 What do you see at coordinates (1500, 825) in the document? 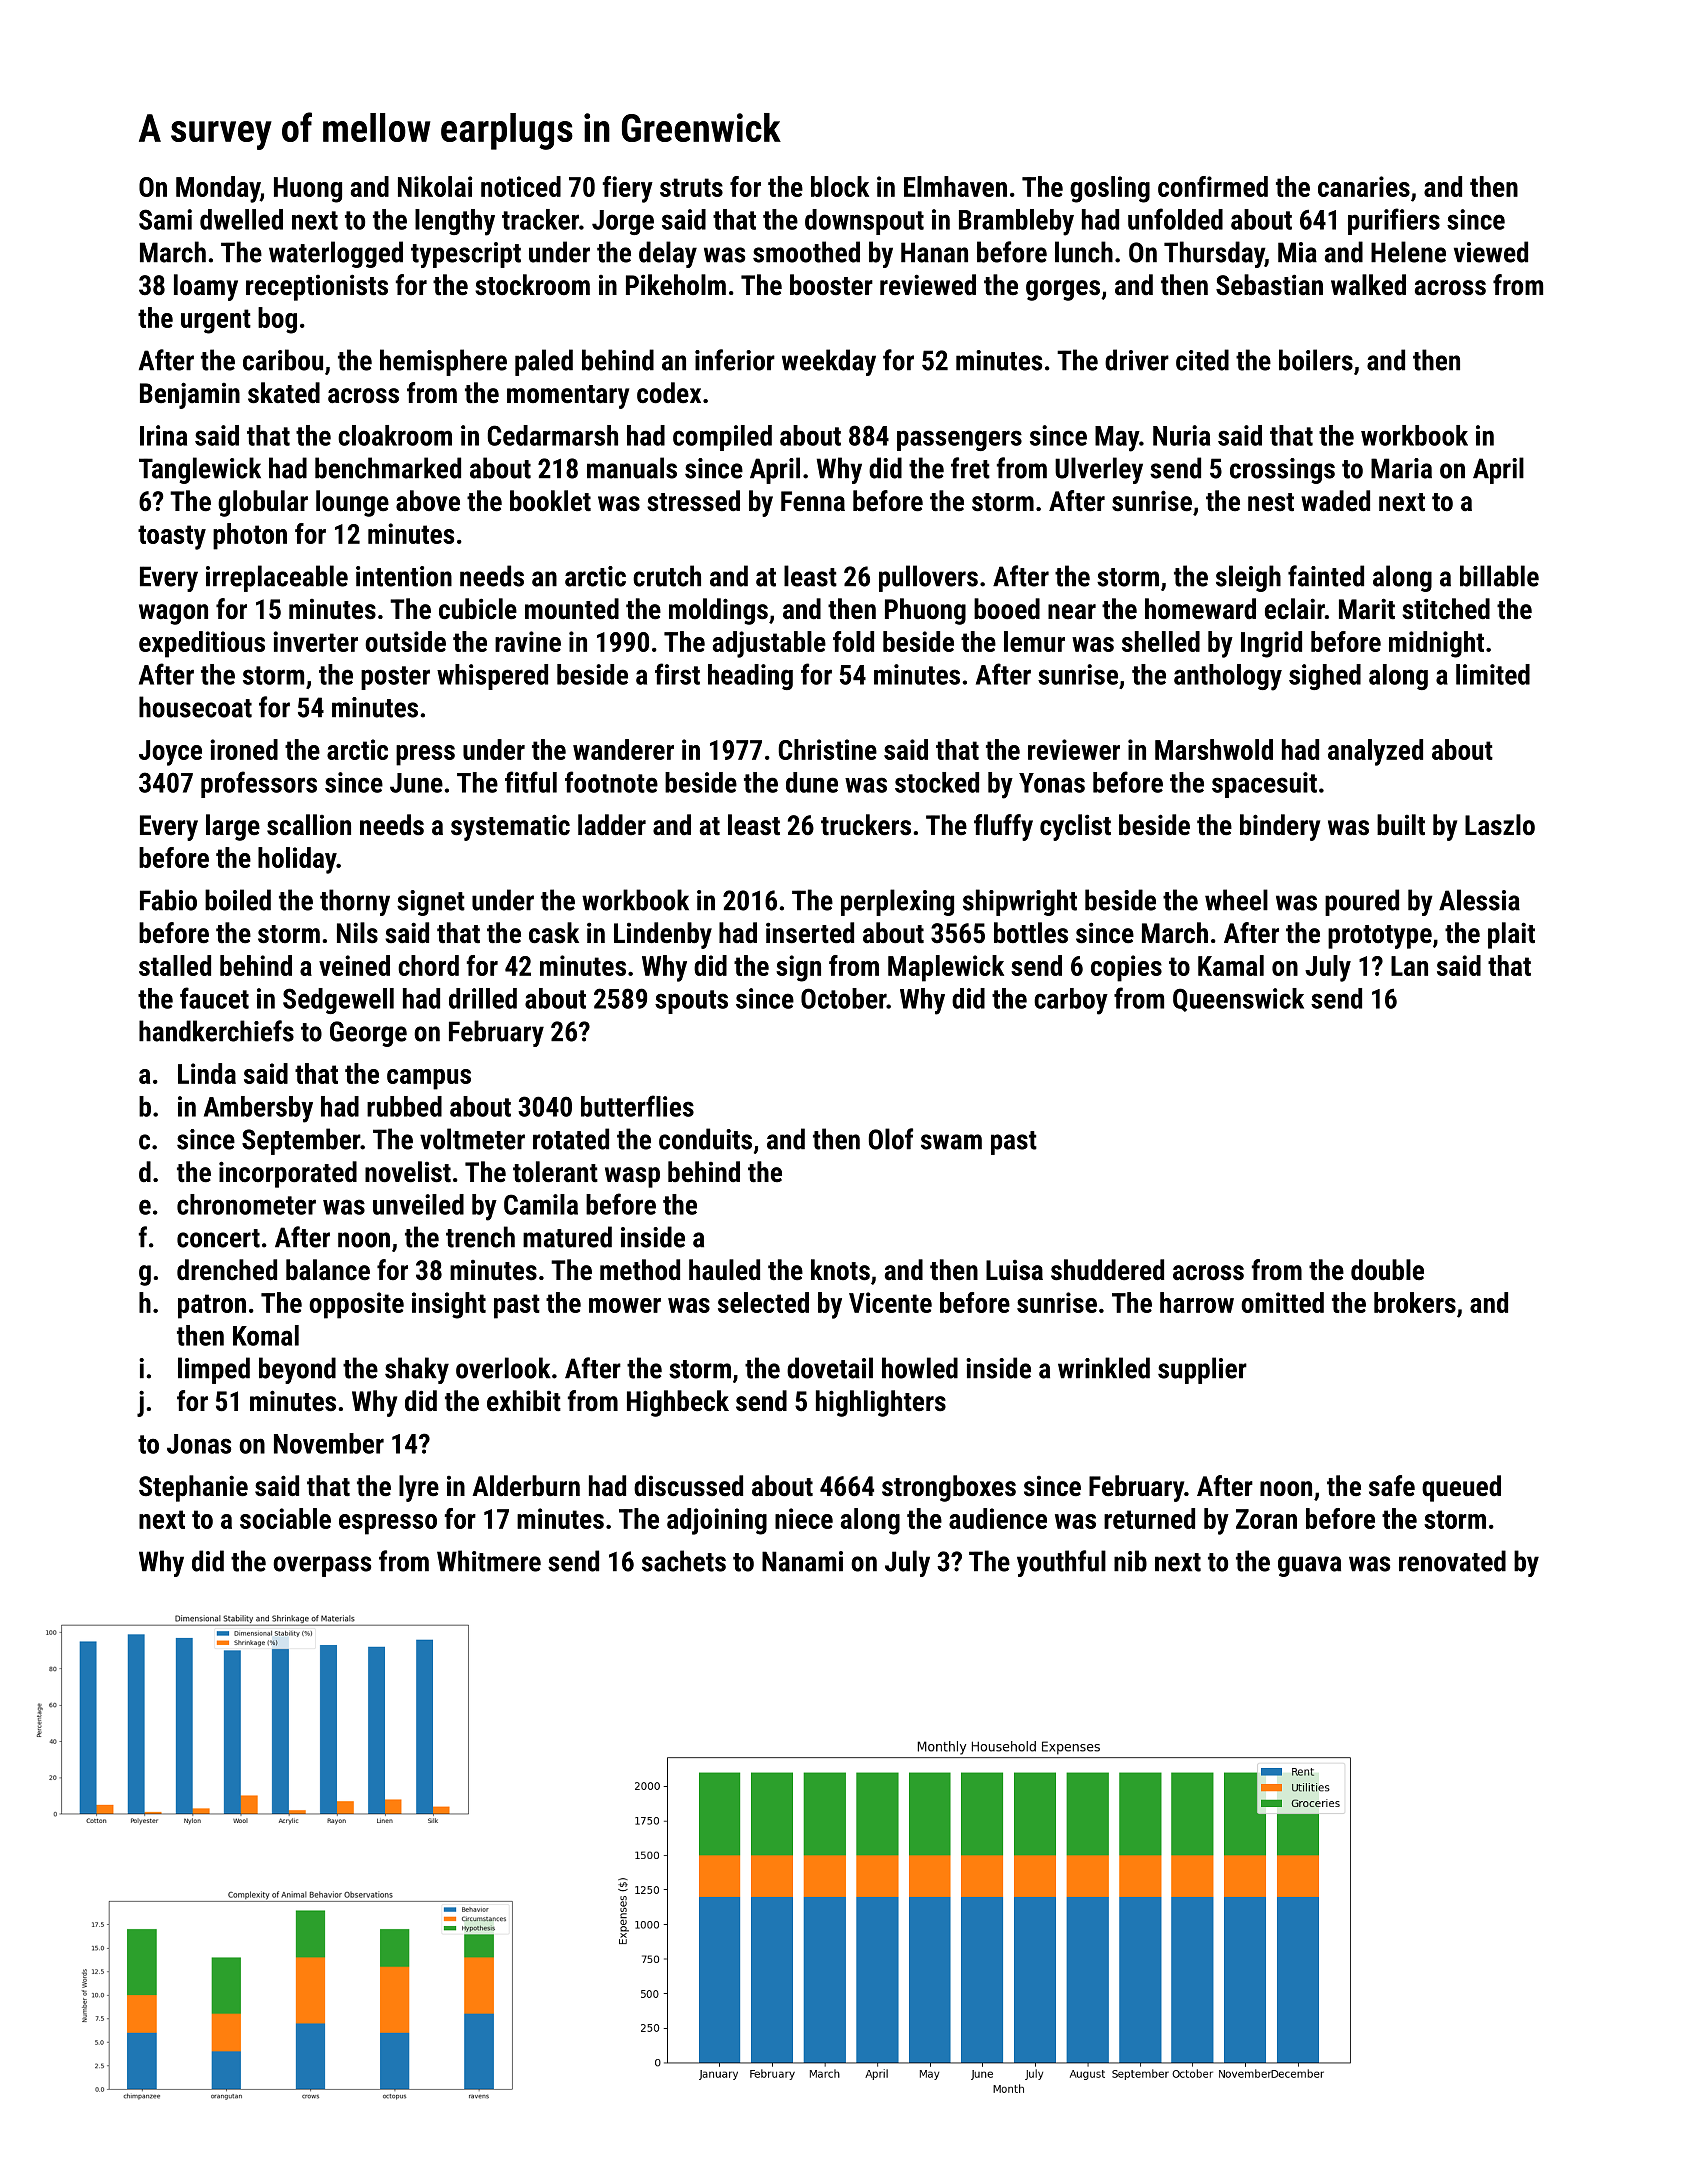
I see `Laszlo` at bounding box center [1500, 825].
